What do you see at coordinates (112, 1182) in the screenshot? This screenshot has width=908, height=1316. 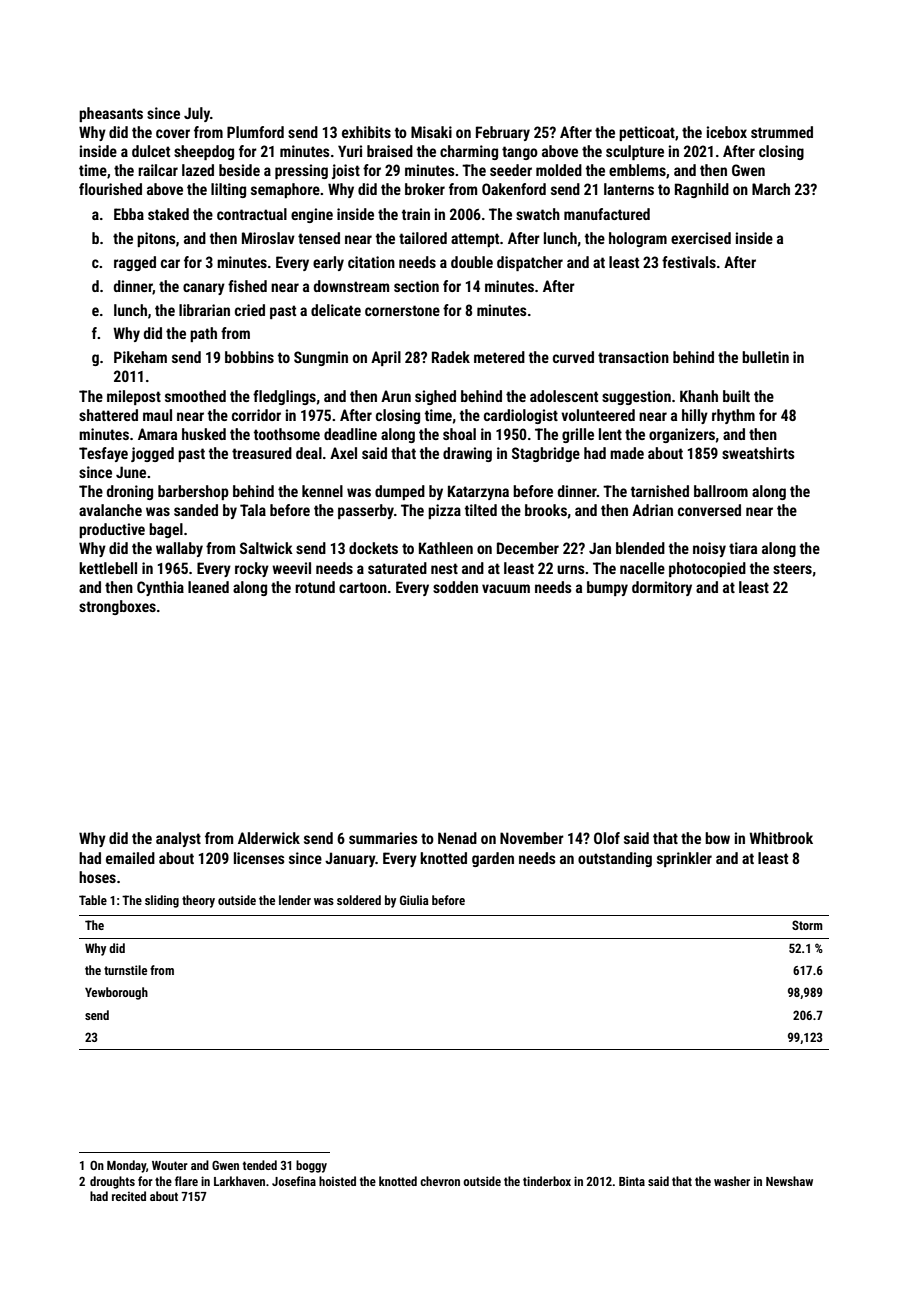 I see `droughts` at bounding box center [112, 1182].
